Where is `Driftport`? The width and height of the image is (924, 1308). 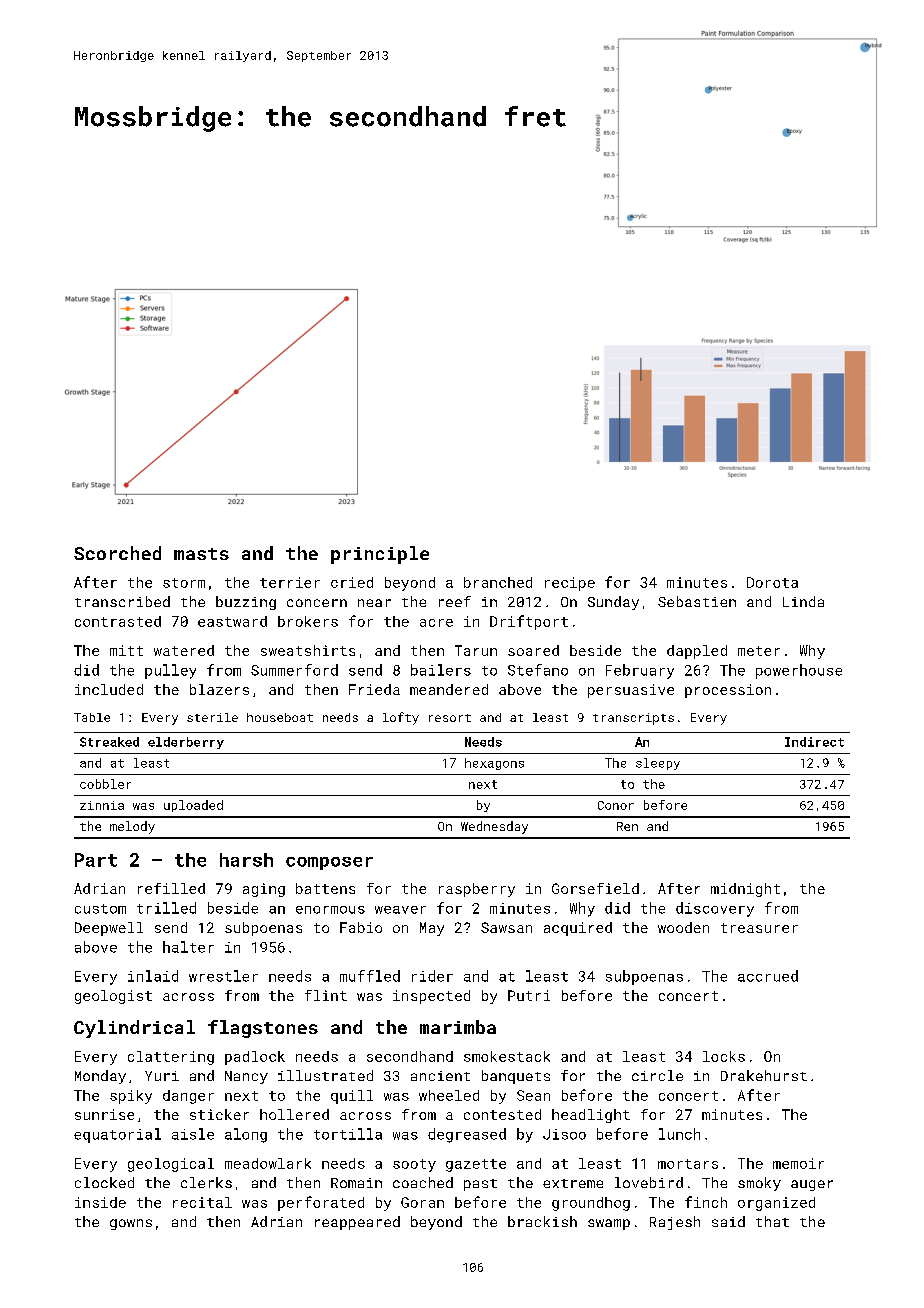 Driftport is located at coordinates (529, 622).
